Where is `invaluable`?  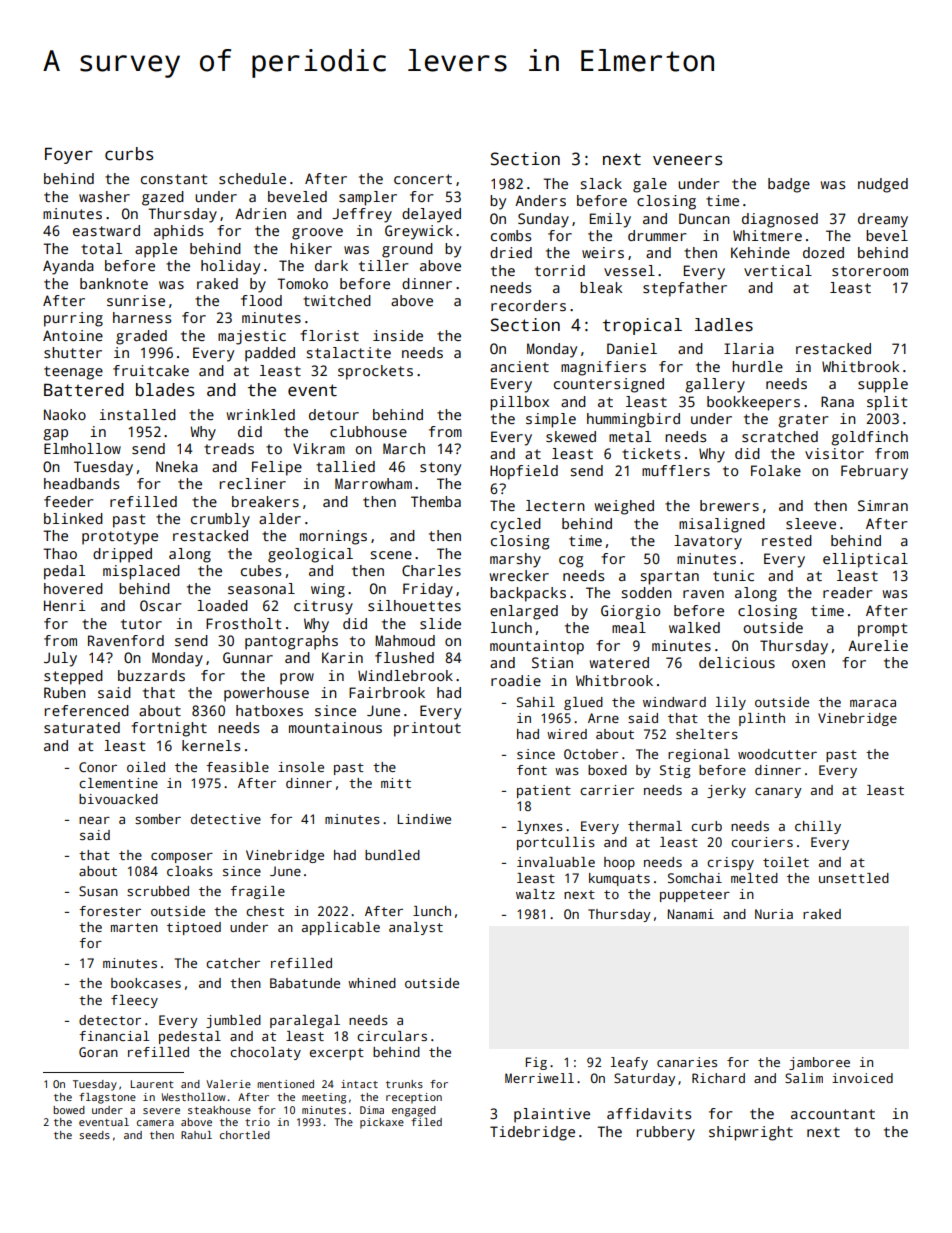
invaluable is located at coordinates (556, 862).
